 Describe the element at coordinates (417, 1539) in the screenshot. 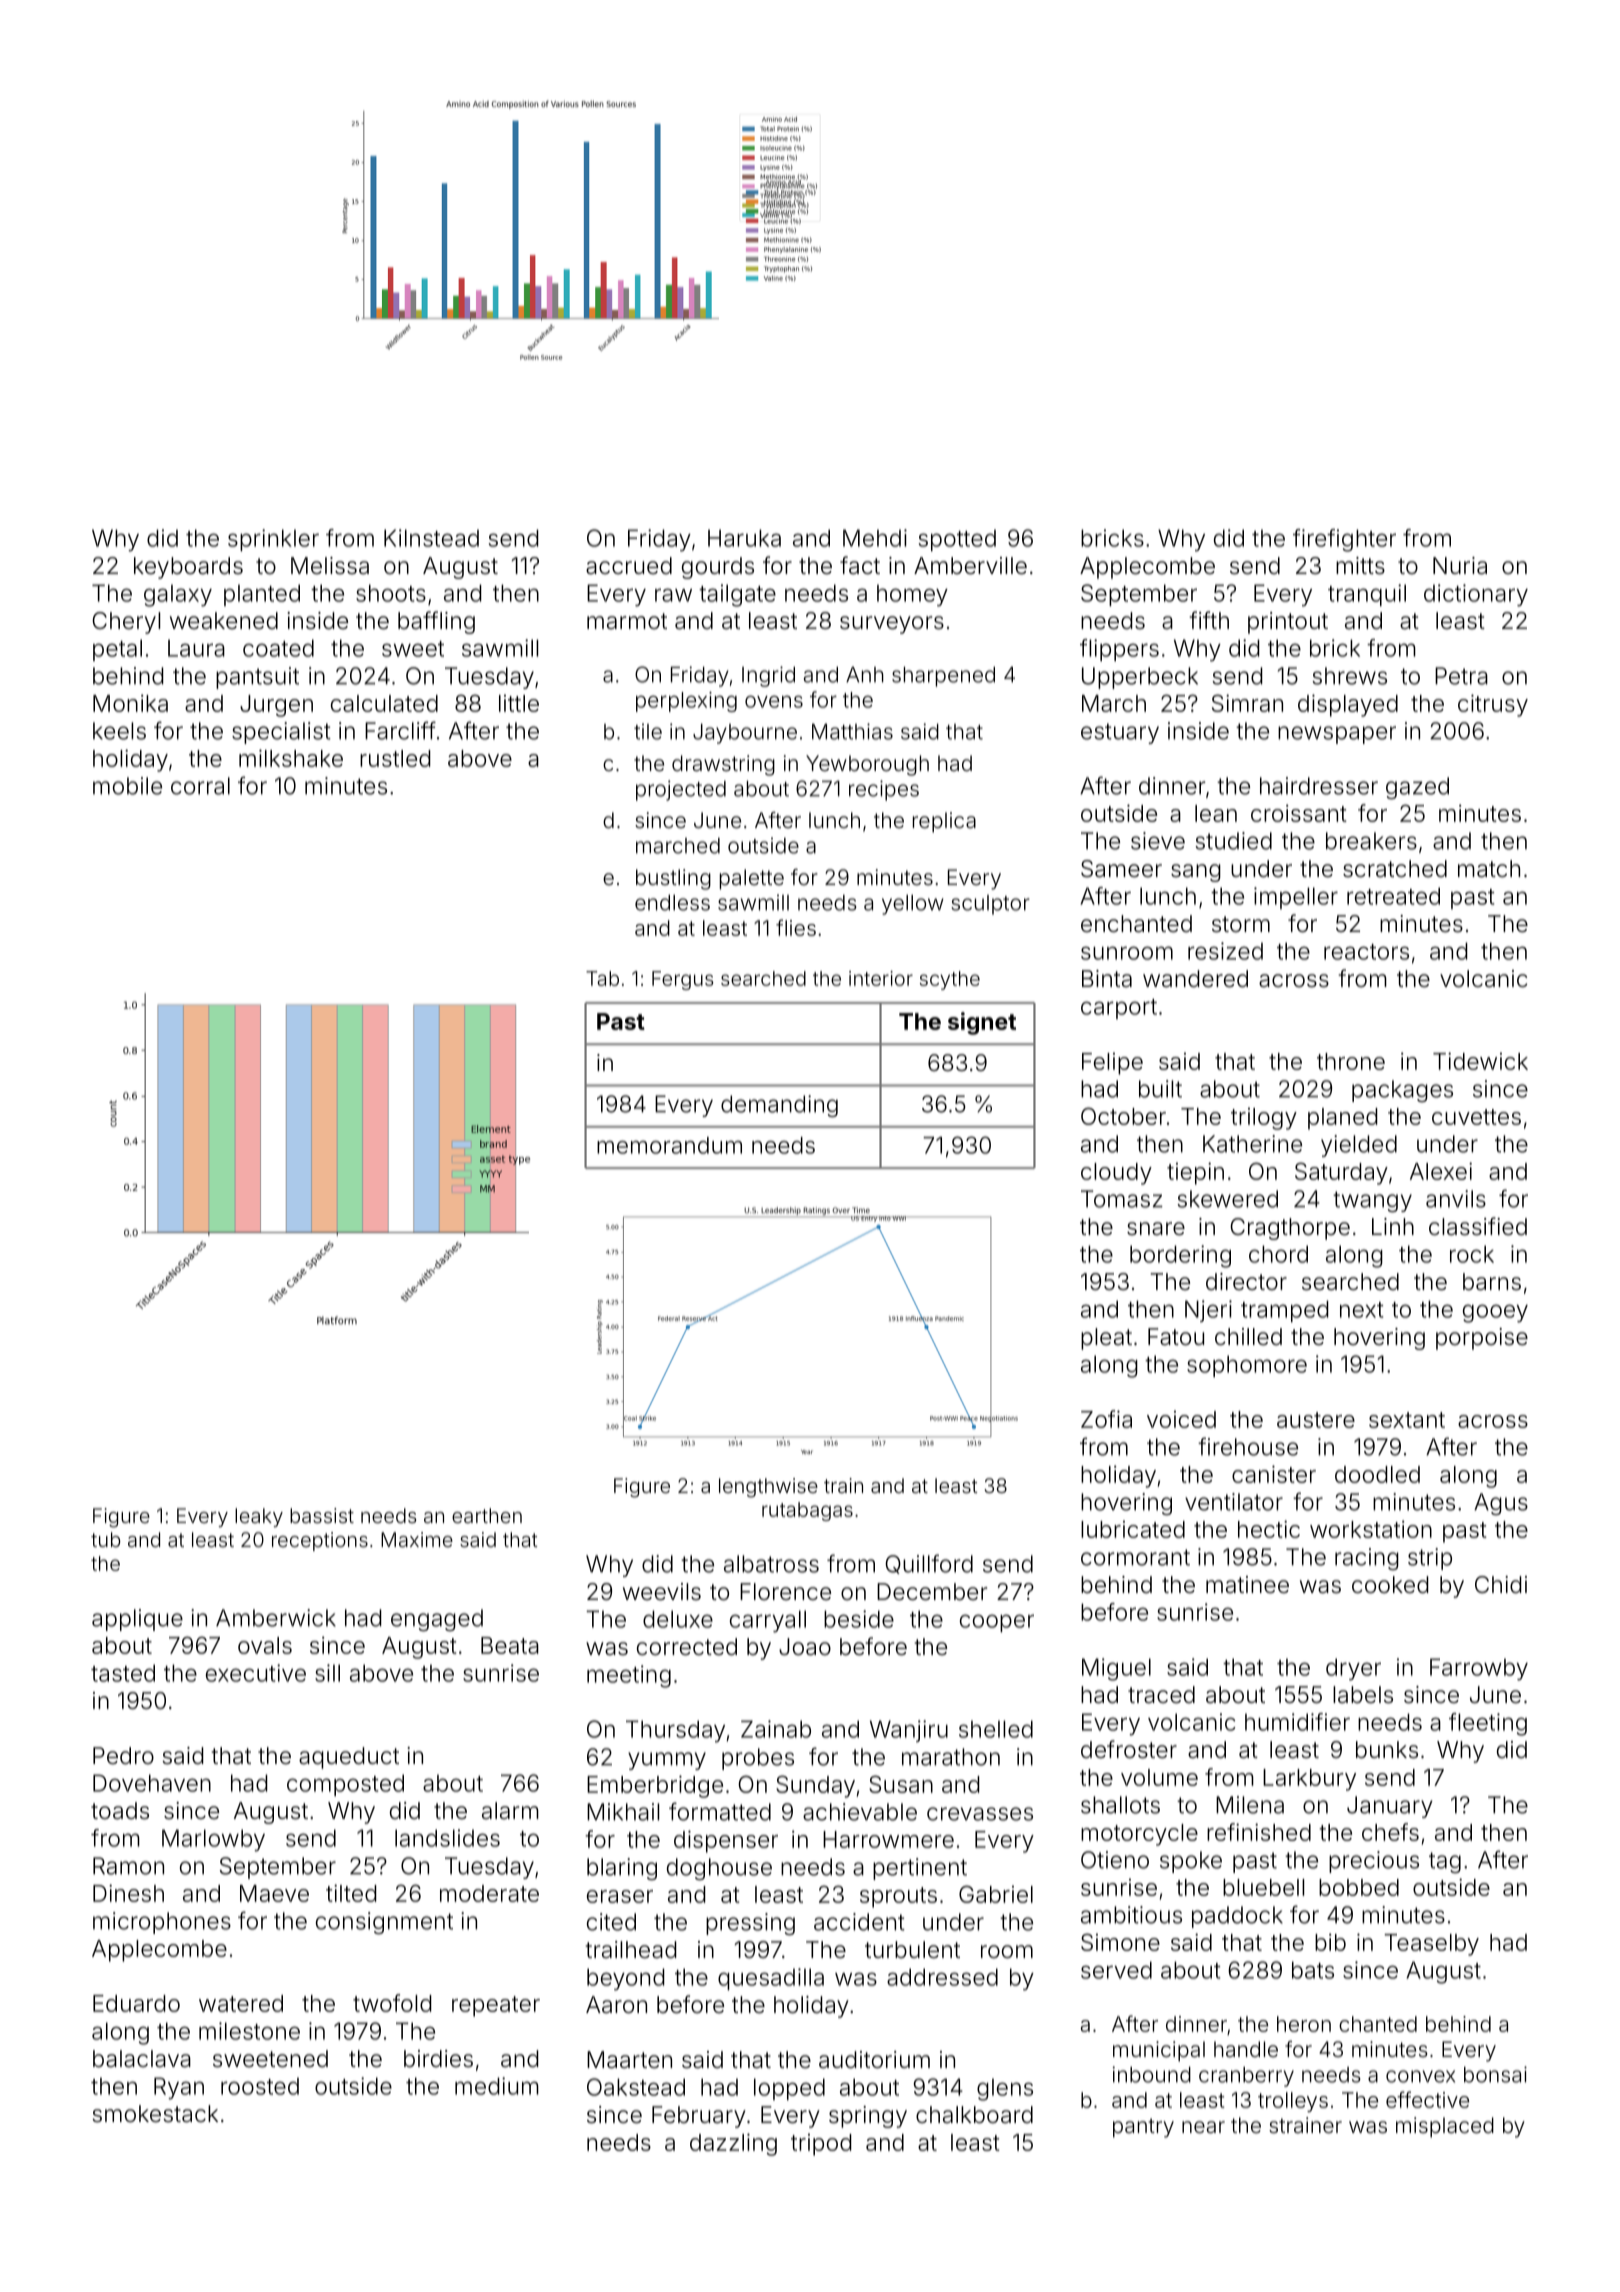

I see `Maxime` at that location.
